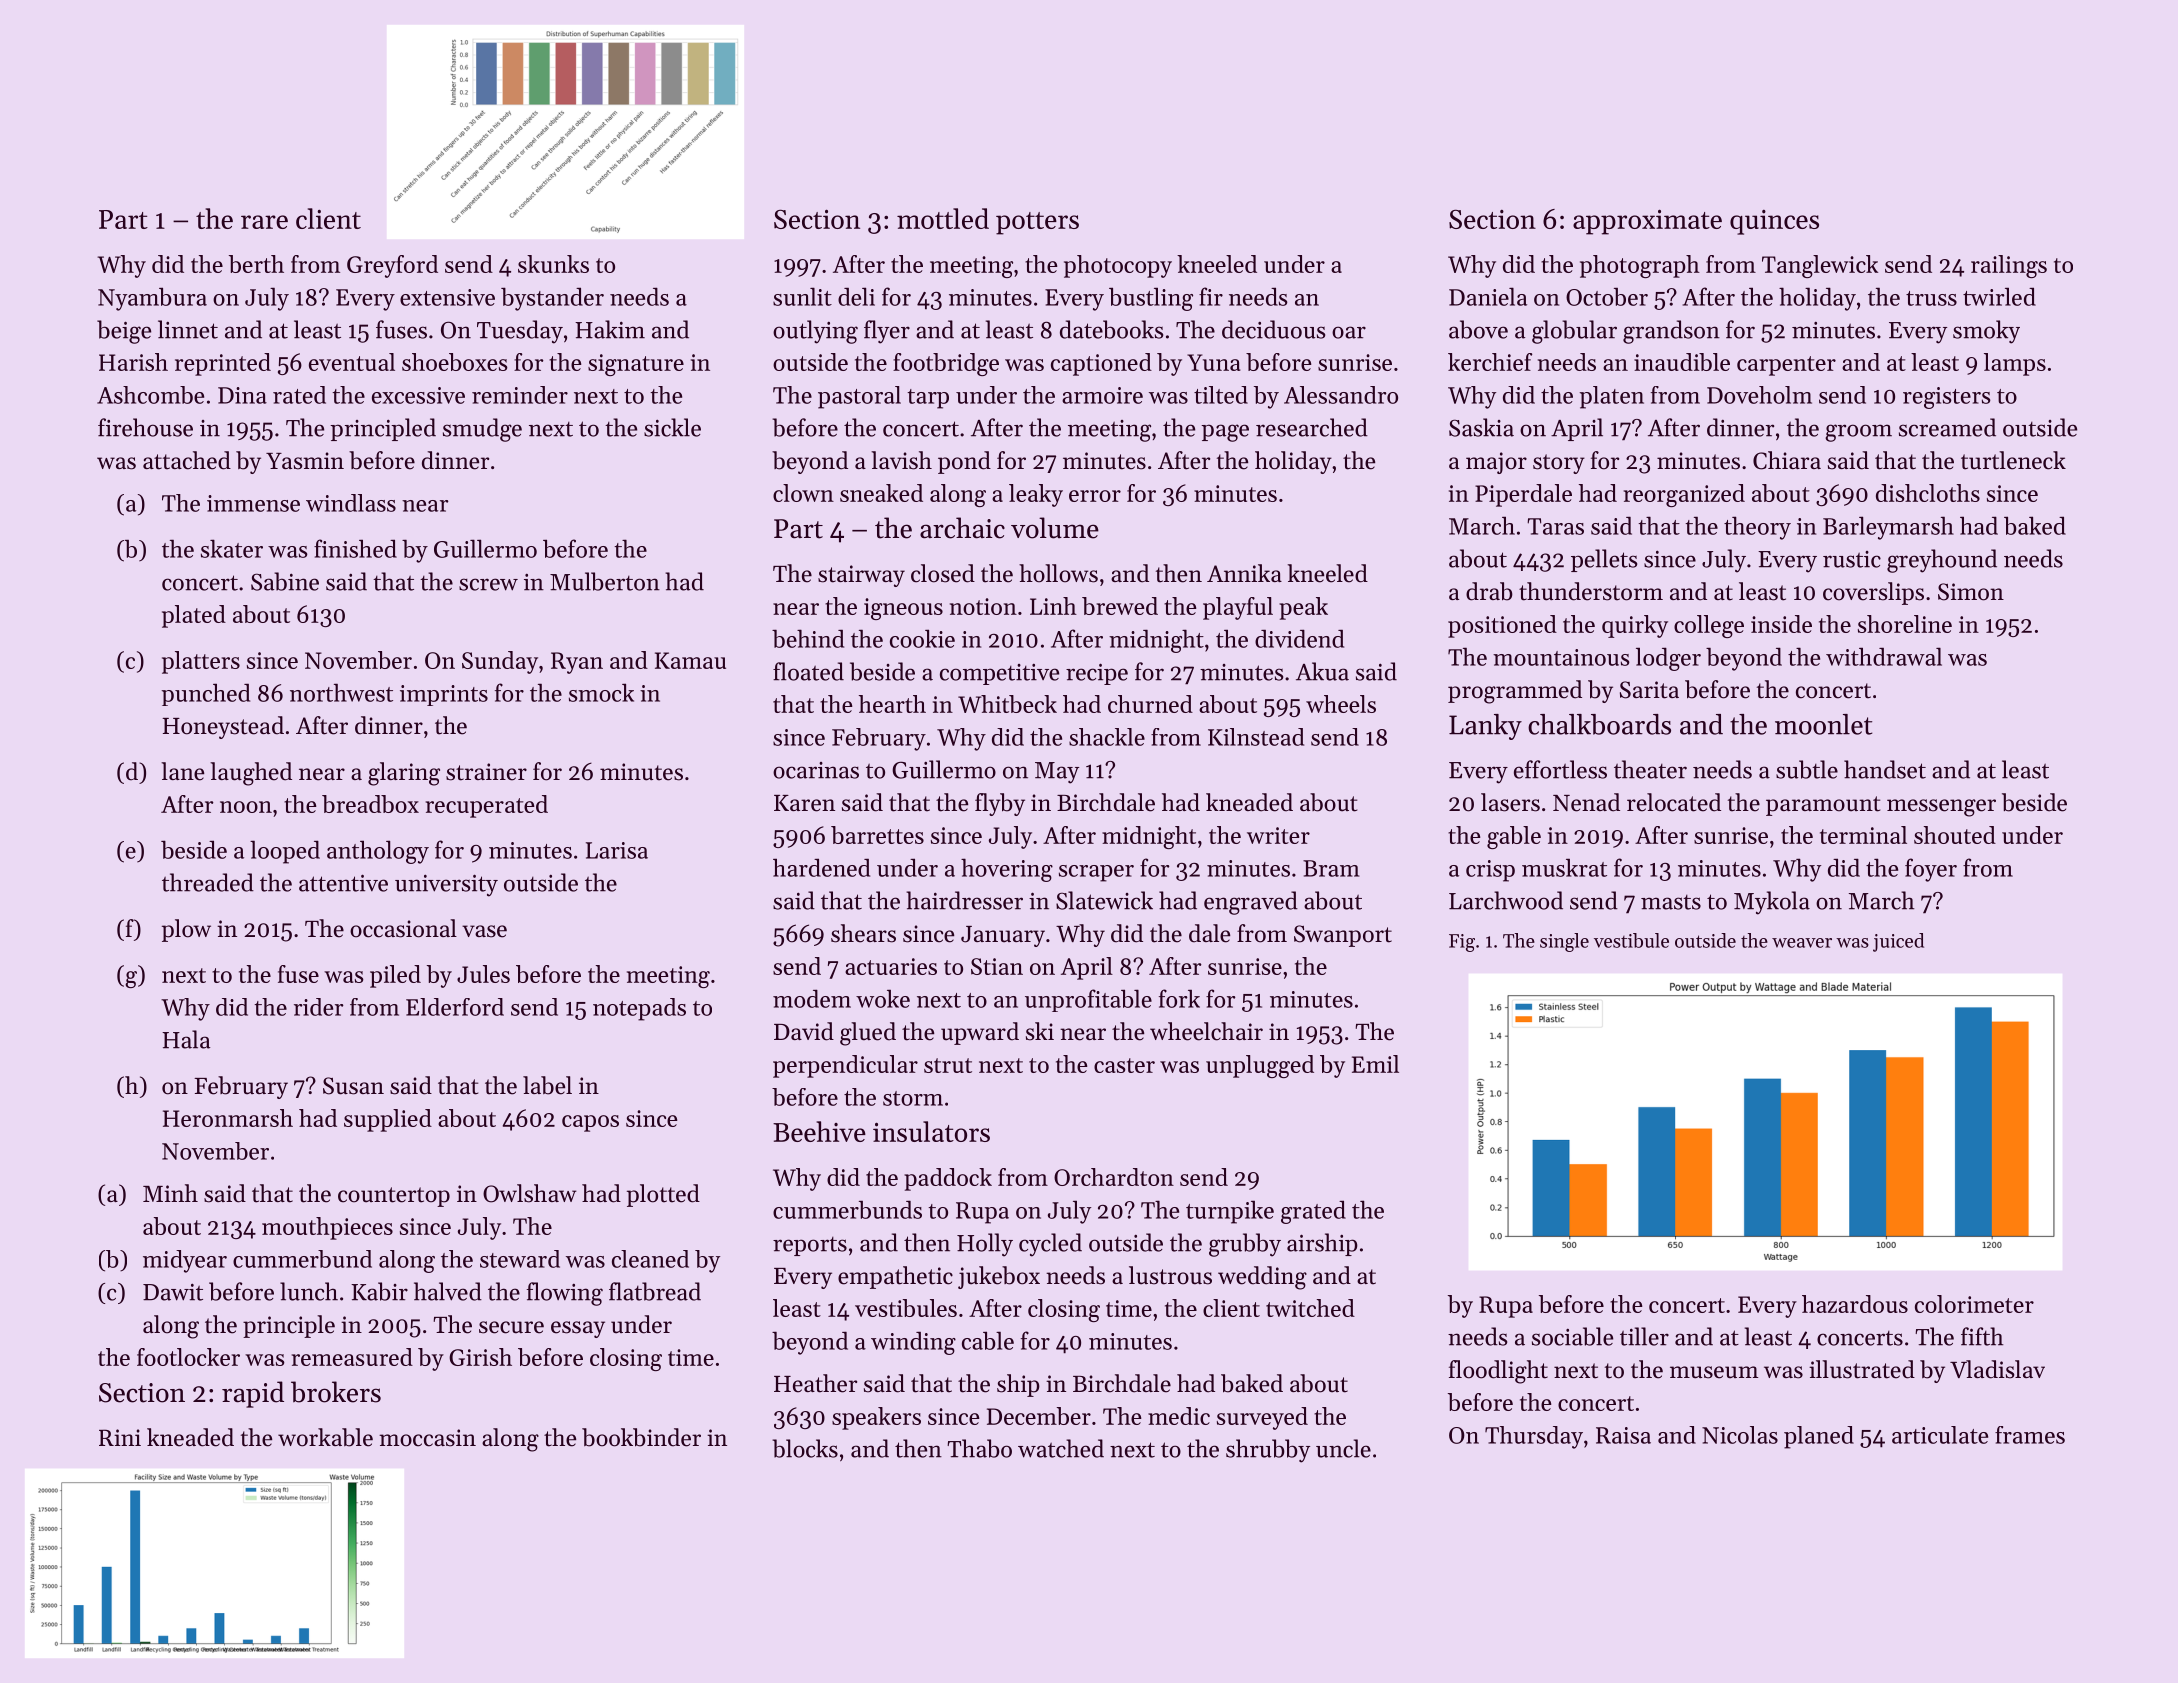 The height and width of the image is (1683, 2178). What do you see at coordinates (1225, 433) in the image?
I see `page` at bounding box center [1225, 433].
